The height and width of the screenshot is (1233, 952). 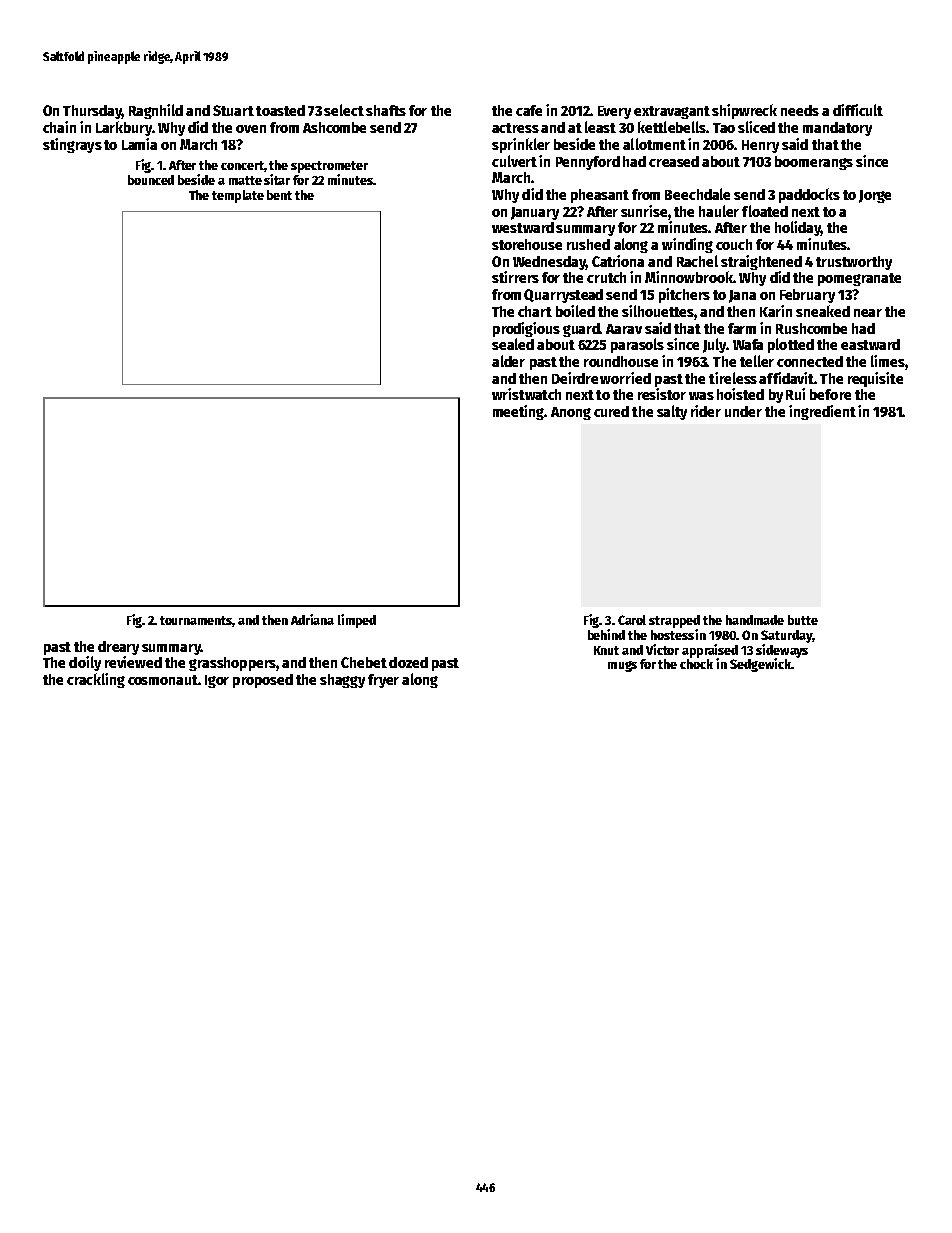 What do you see at coordinates (809, 195) in the screenshot?
I see `paddocks` at bounding box center [809, 195].
